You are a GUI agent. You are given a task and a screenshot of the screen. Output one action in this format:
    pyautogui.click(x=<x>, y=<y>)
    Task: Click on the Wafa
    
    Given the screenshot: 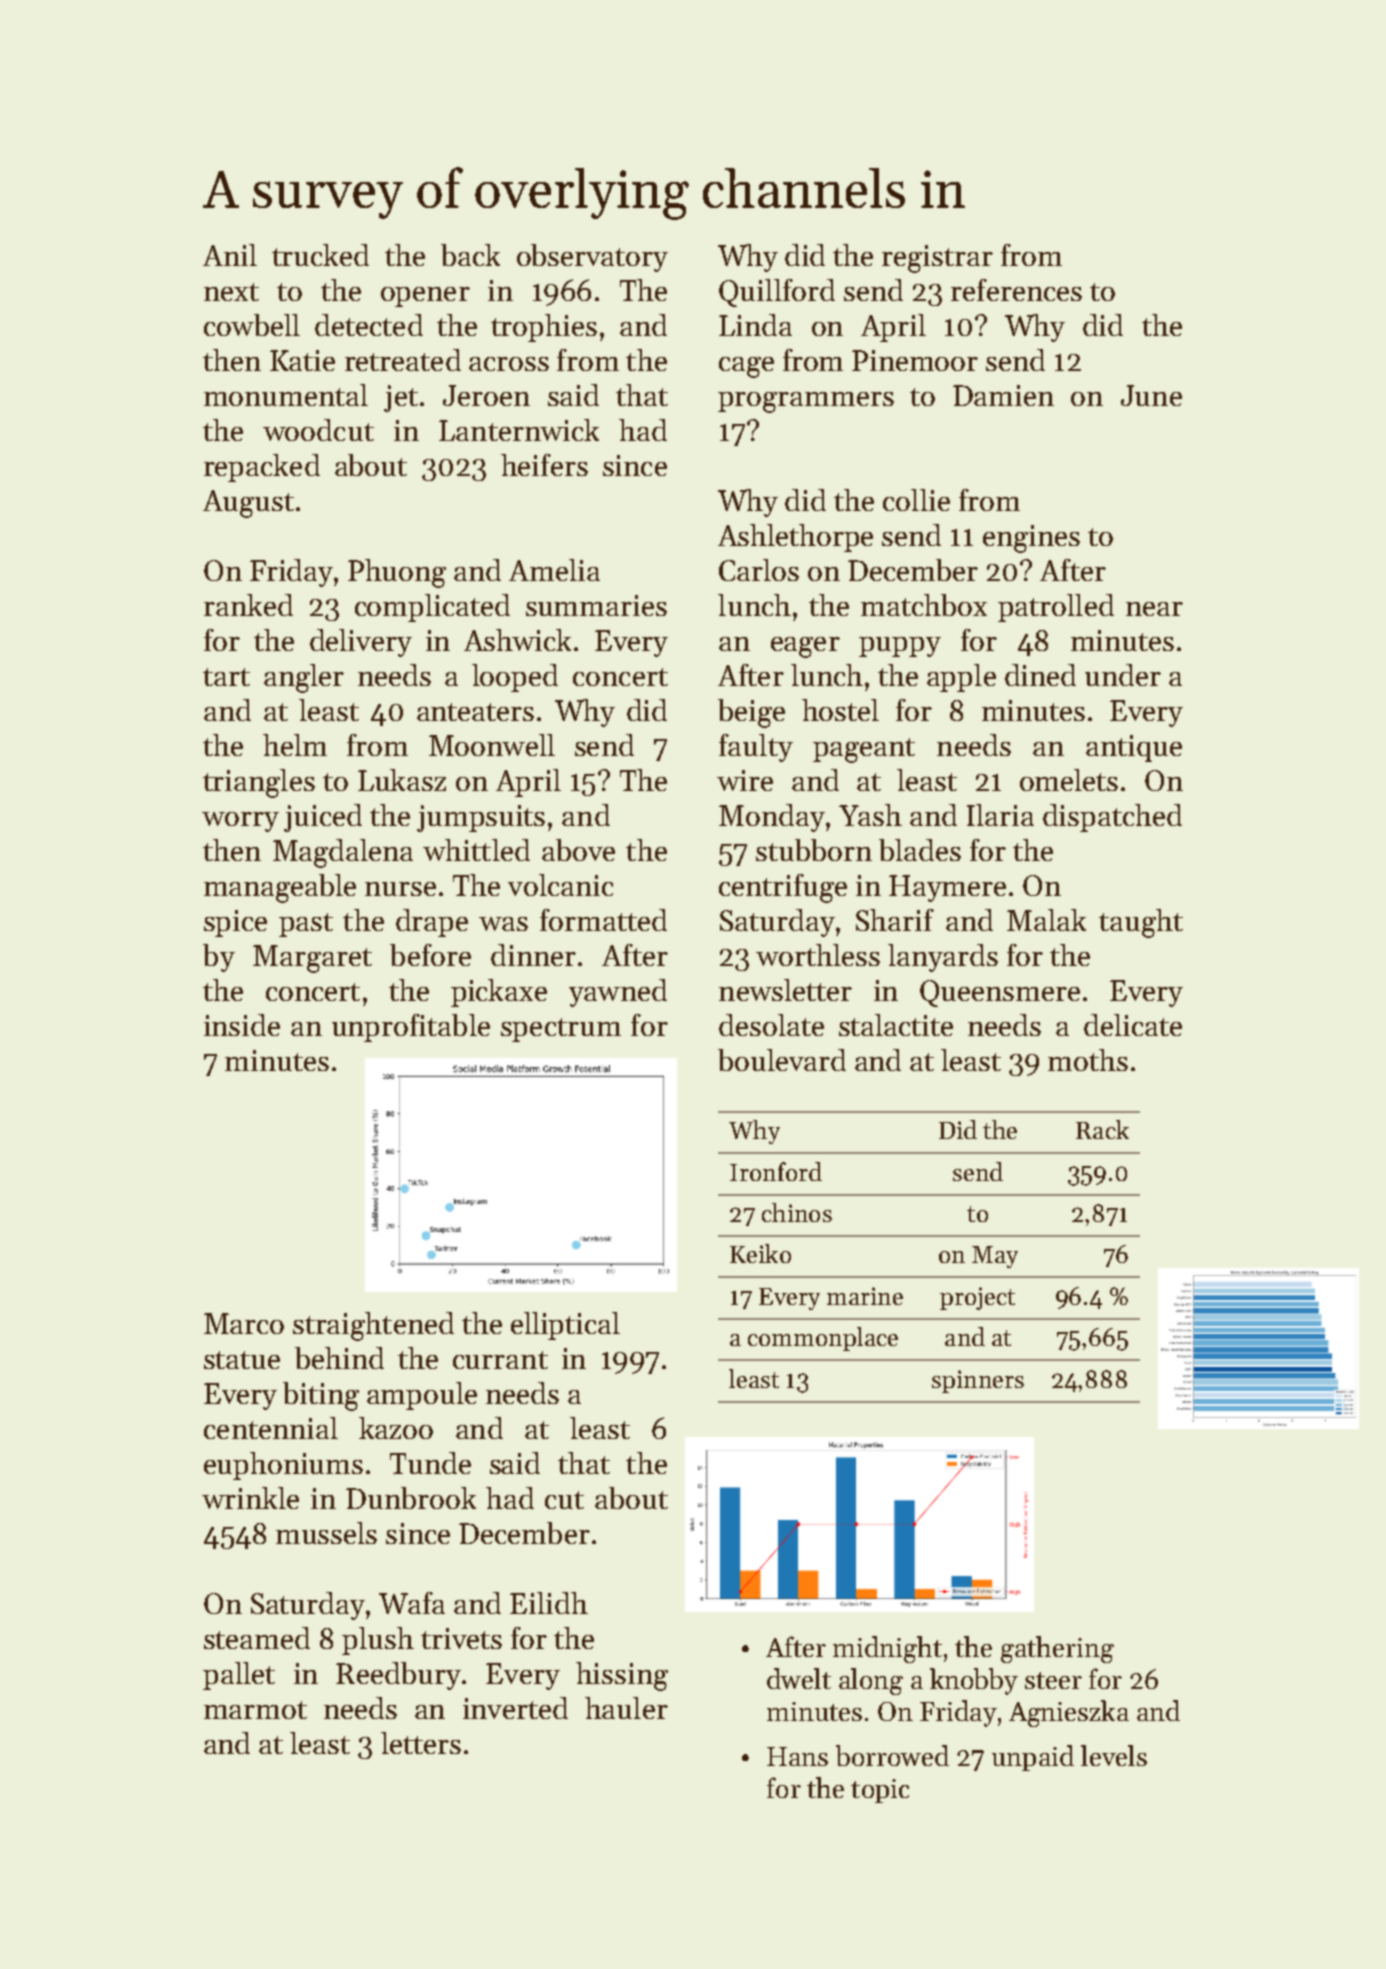 What is the action you would take?
    pyautogui.click(x=412, y=1603)
